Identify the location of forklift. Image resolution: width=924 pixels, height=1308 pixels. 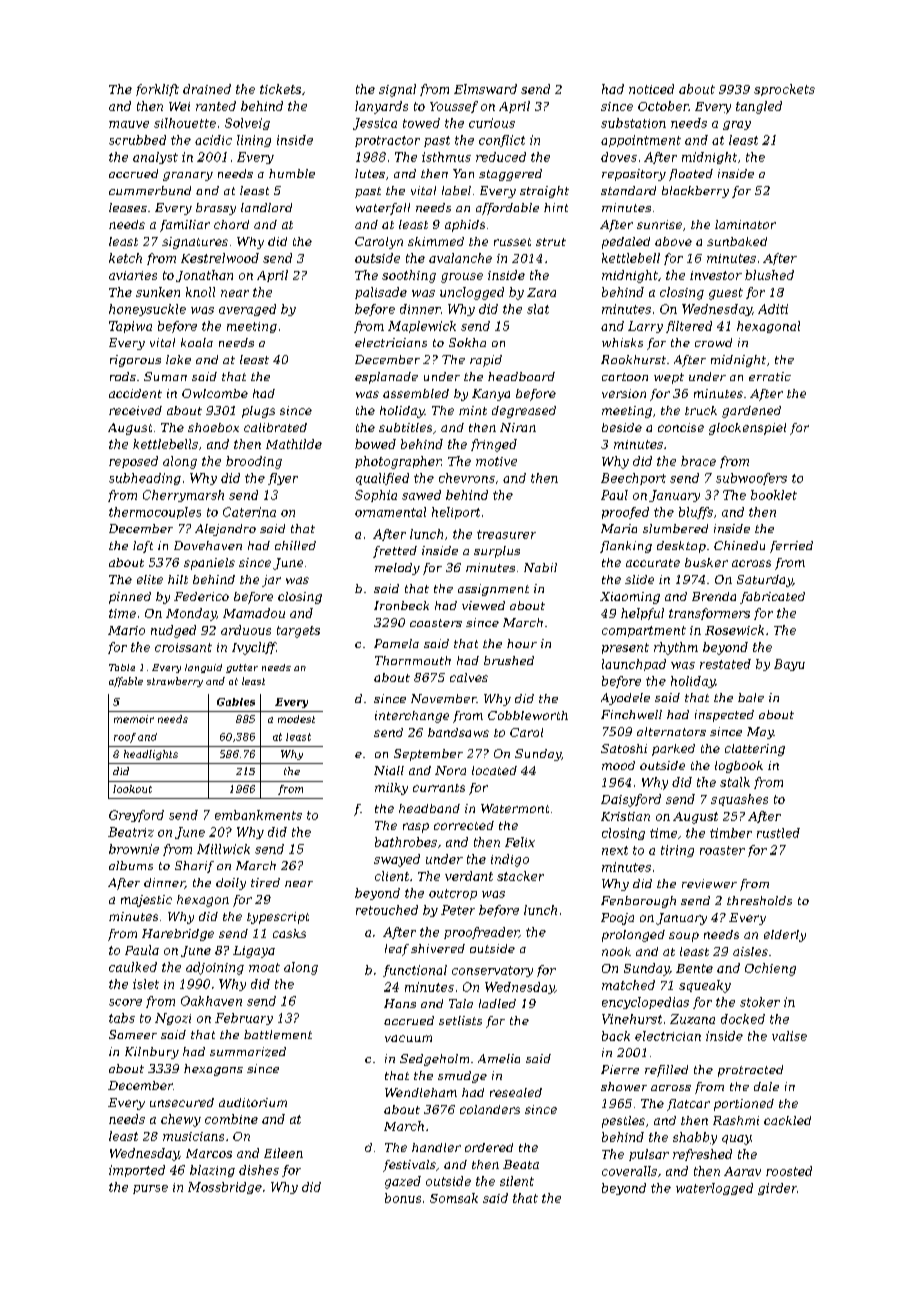
(157, 90).
